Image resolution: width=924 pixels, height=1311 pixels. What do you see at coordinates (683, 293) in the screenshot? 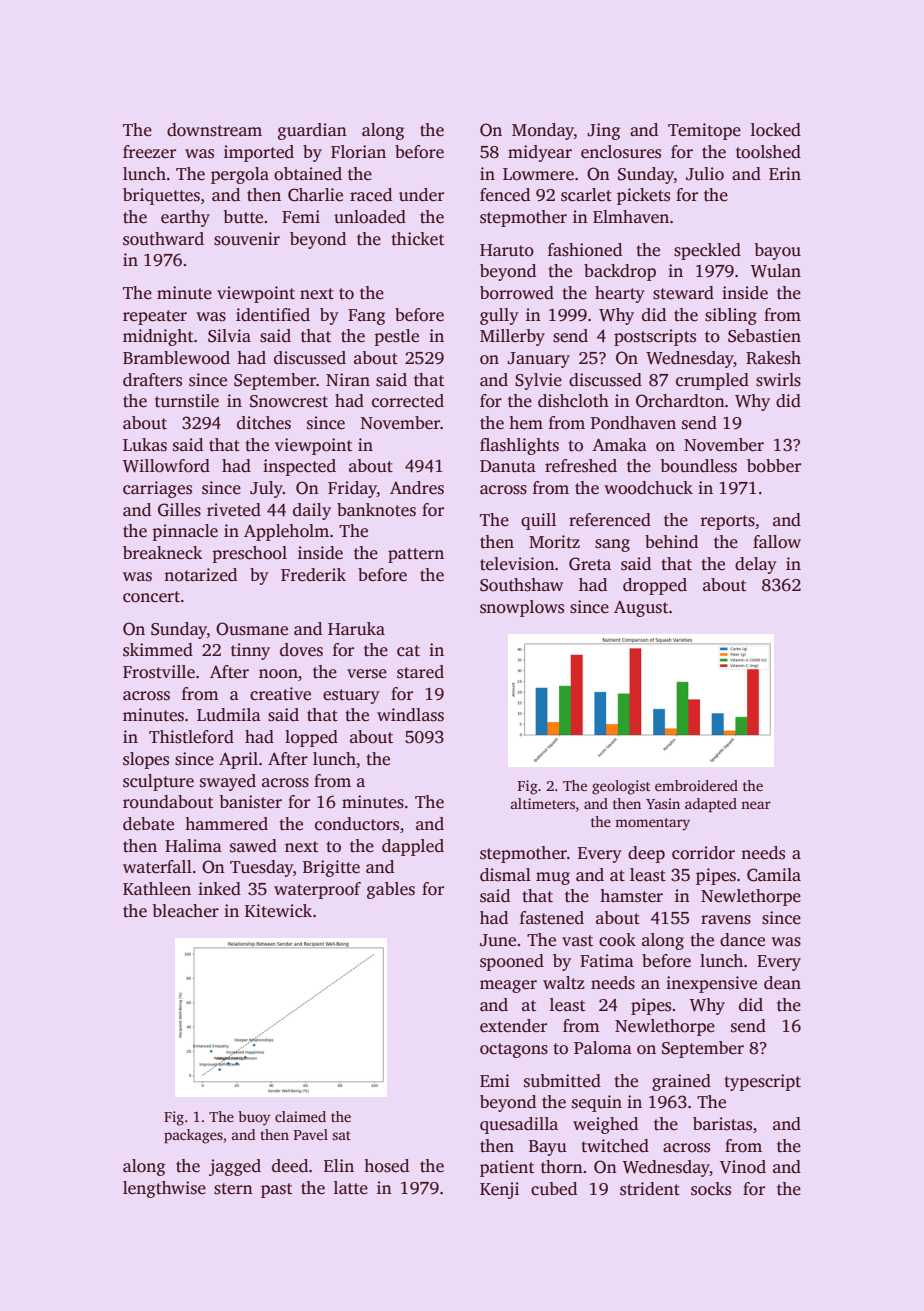
I see `steward` at bounding box center [683, 293].
